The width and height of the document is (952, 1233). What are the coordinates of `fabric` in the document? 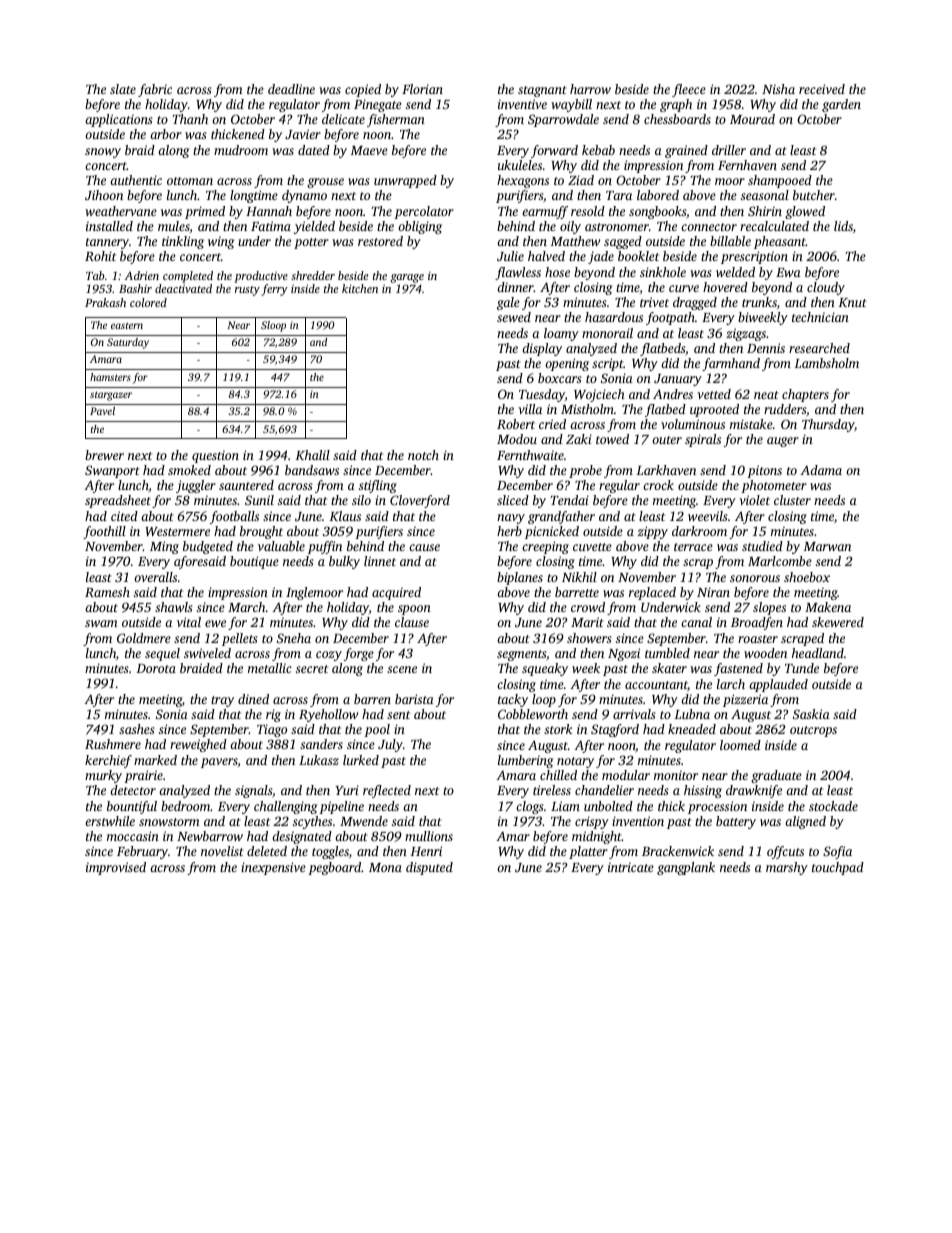 It's located at (155, 90).
